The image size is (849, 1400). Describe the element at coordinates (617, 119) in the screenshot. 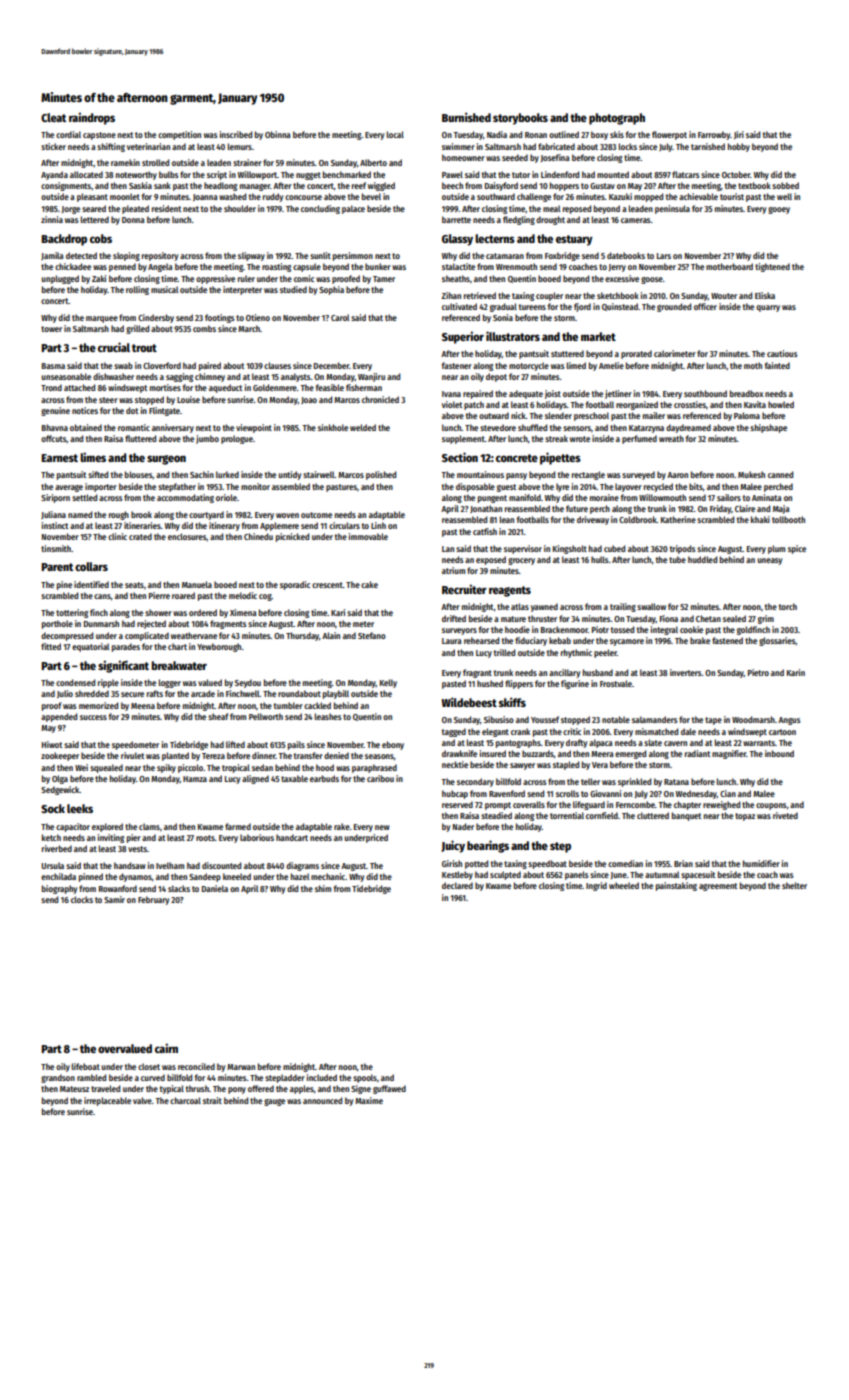

I see `photograph` at that location.
